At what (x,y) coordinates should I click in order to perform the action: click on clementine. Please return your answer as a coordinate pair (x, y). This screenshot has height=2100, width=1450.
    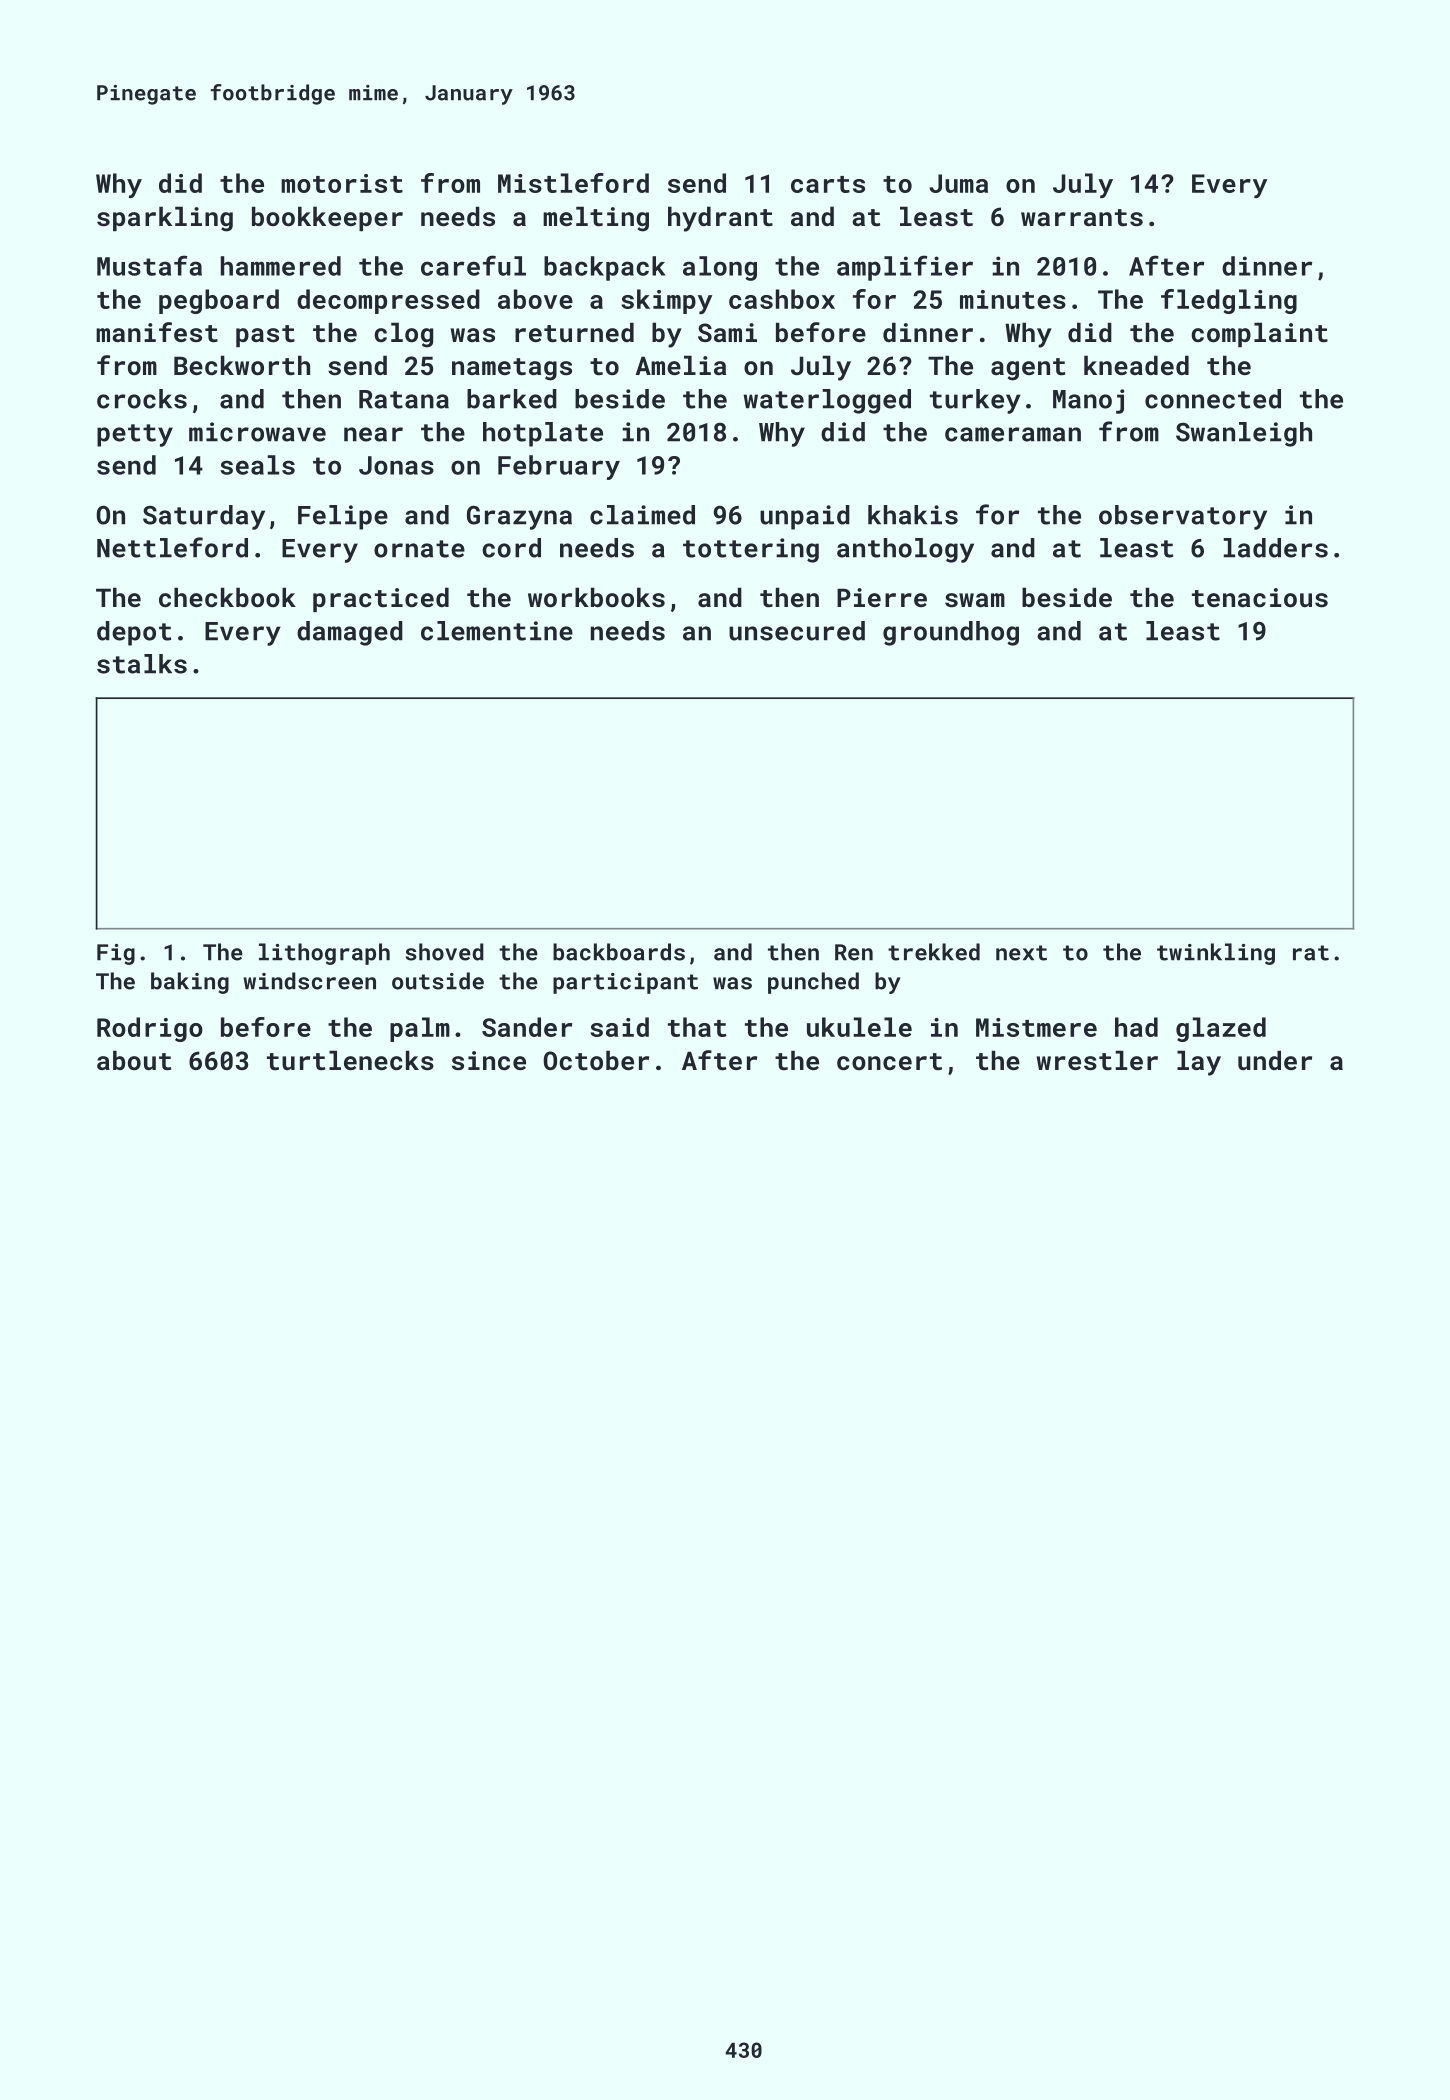
    Looking at the image, I should click on (497, 631).
